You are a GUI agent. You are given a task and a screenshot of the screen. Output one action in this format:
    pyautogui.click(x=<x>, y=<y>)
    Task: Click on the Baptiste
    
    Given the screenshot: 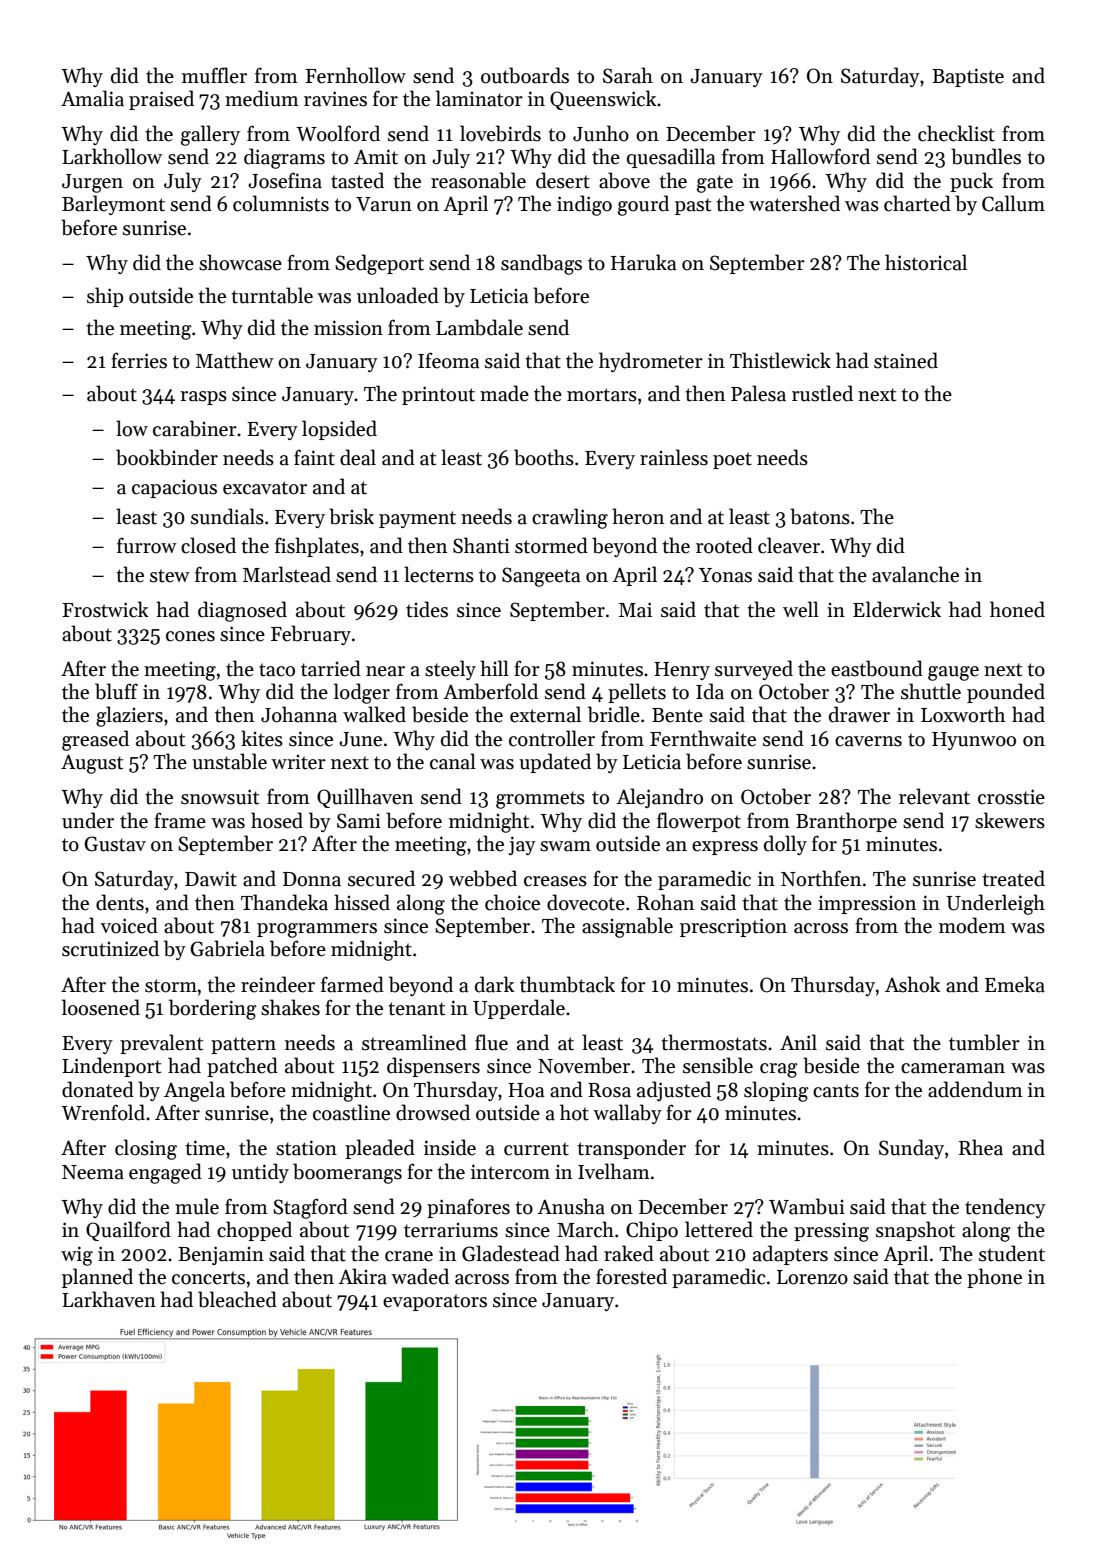 What is the action you would take?
    pyautogui.click(x=968, y=77)
